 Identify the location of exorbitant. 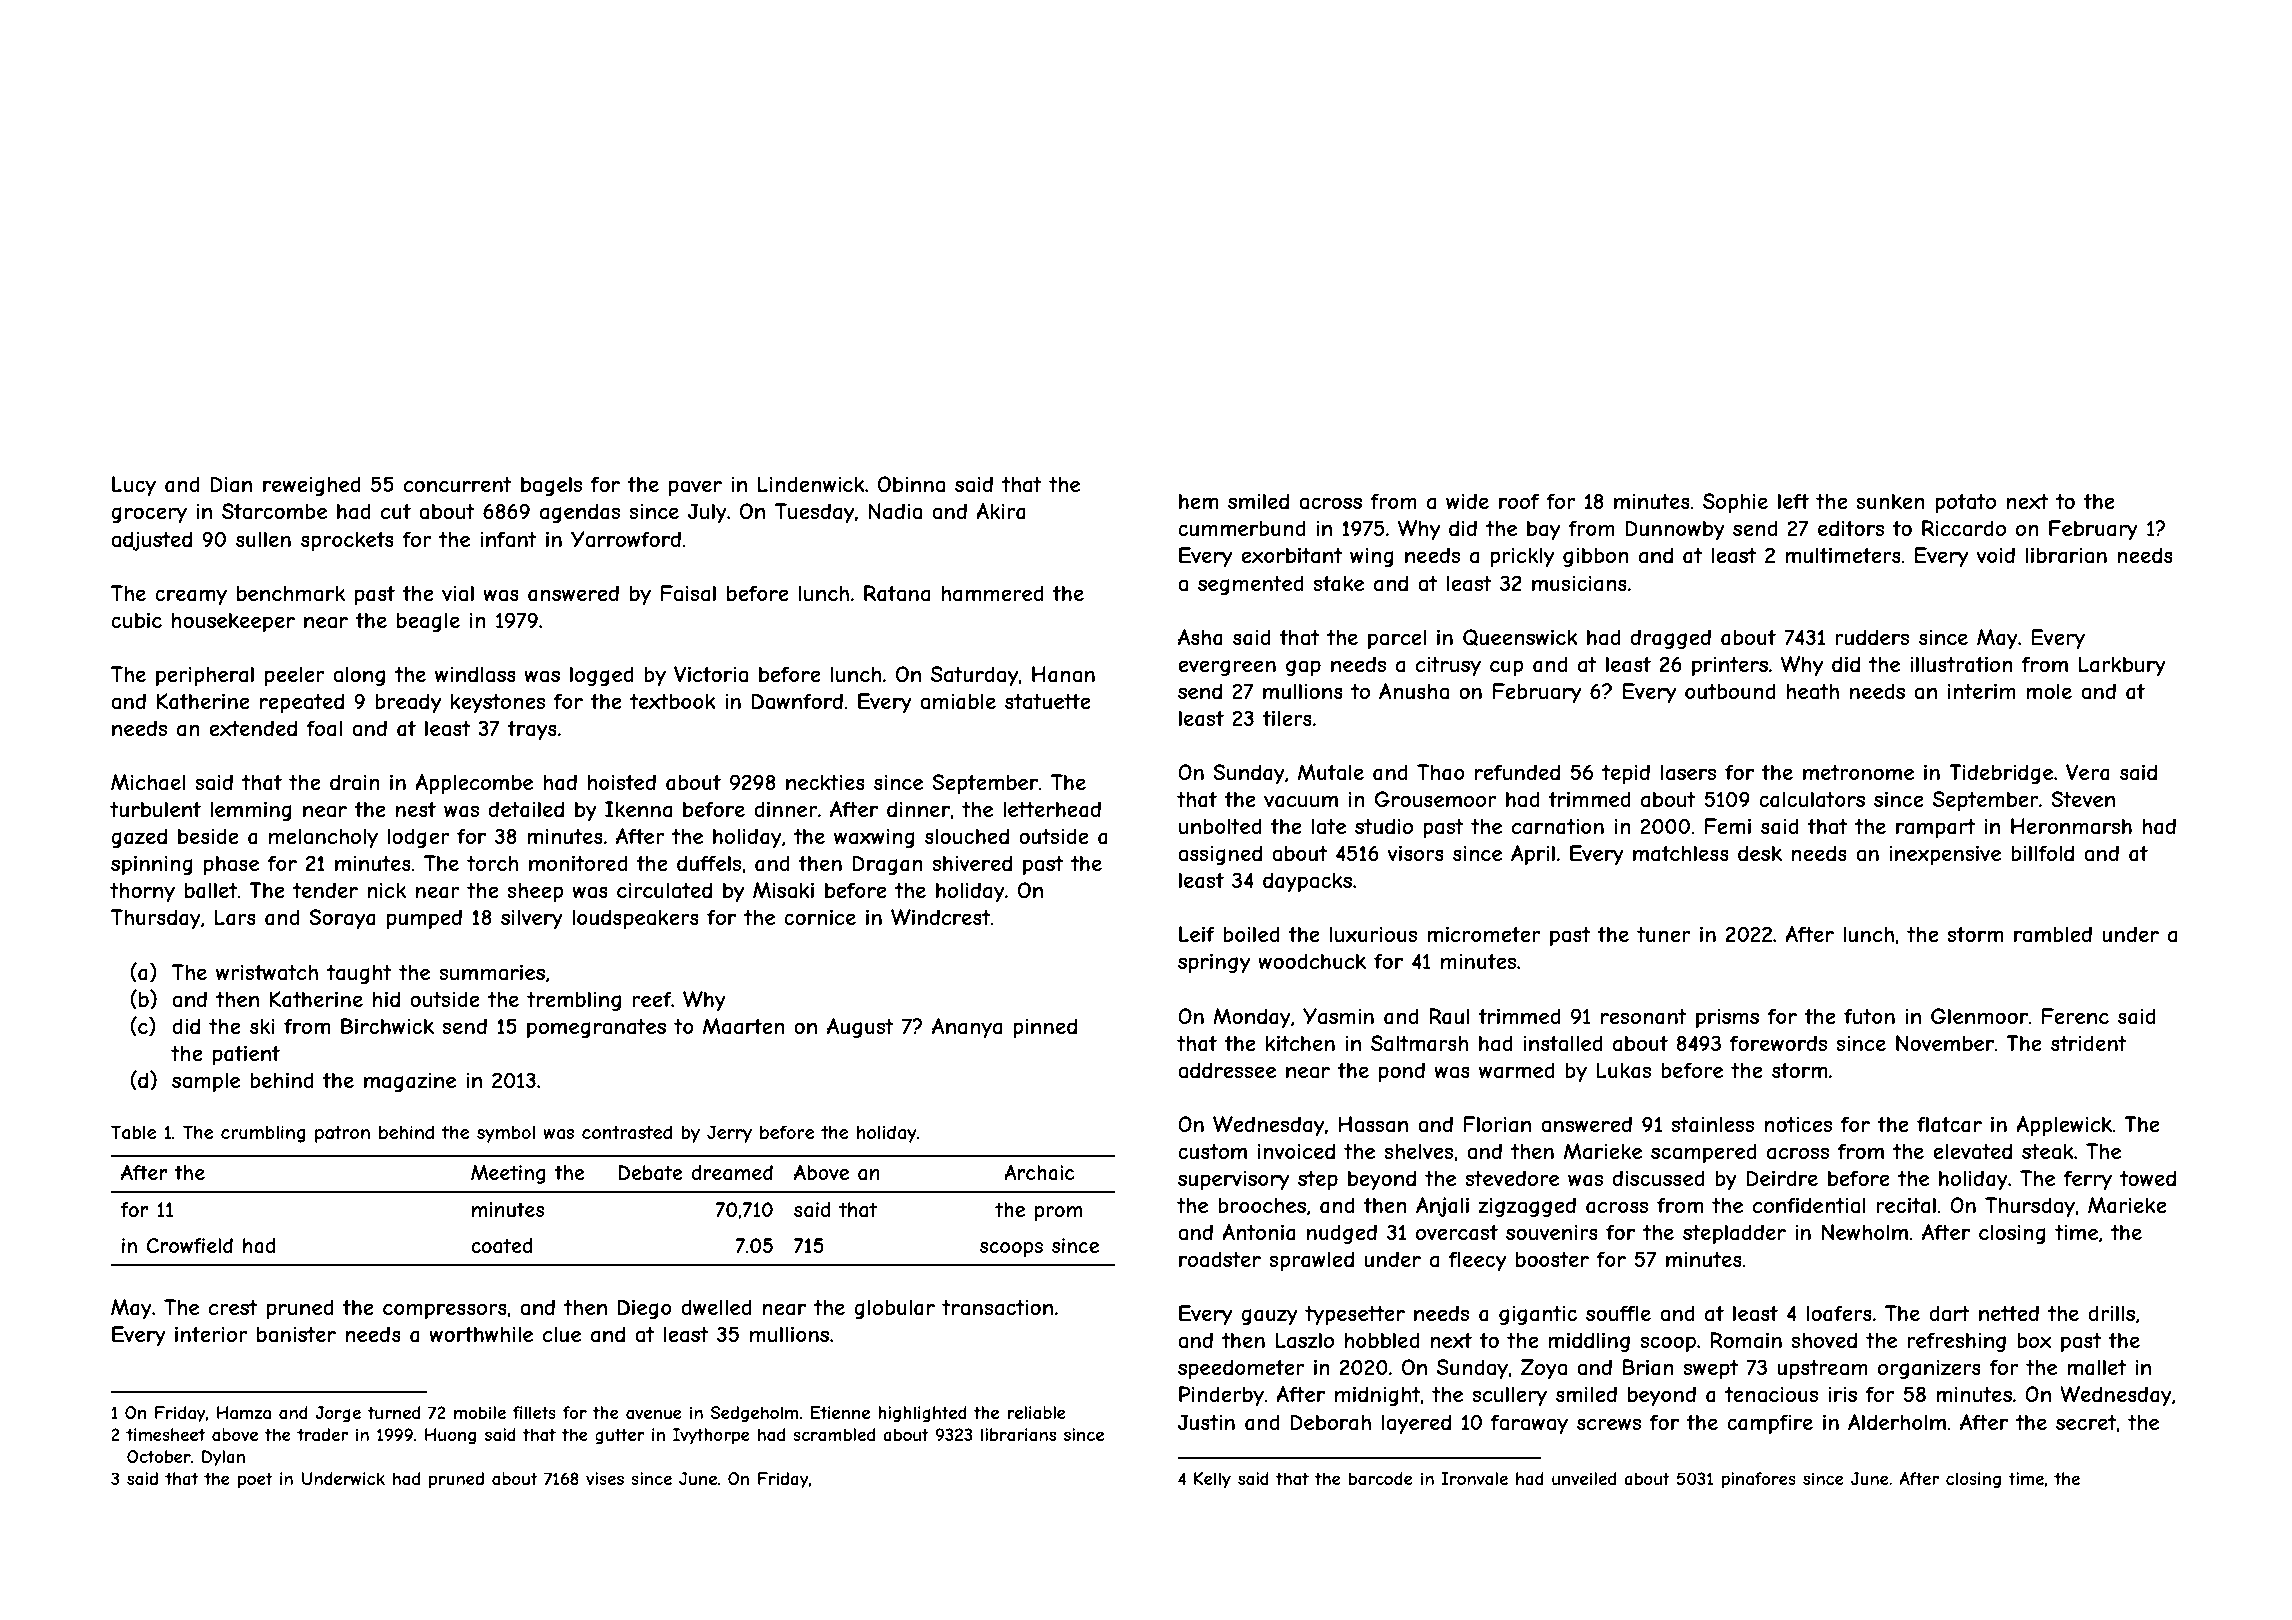
(1291, 555).
